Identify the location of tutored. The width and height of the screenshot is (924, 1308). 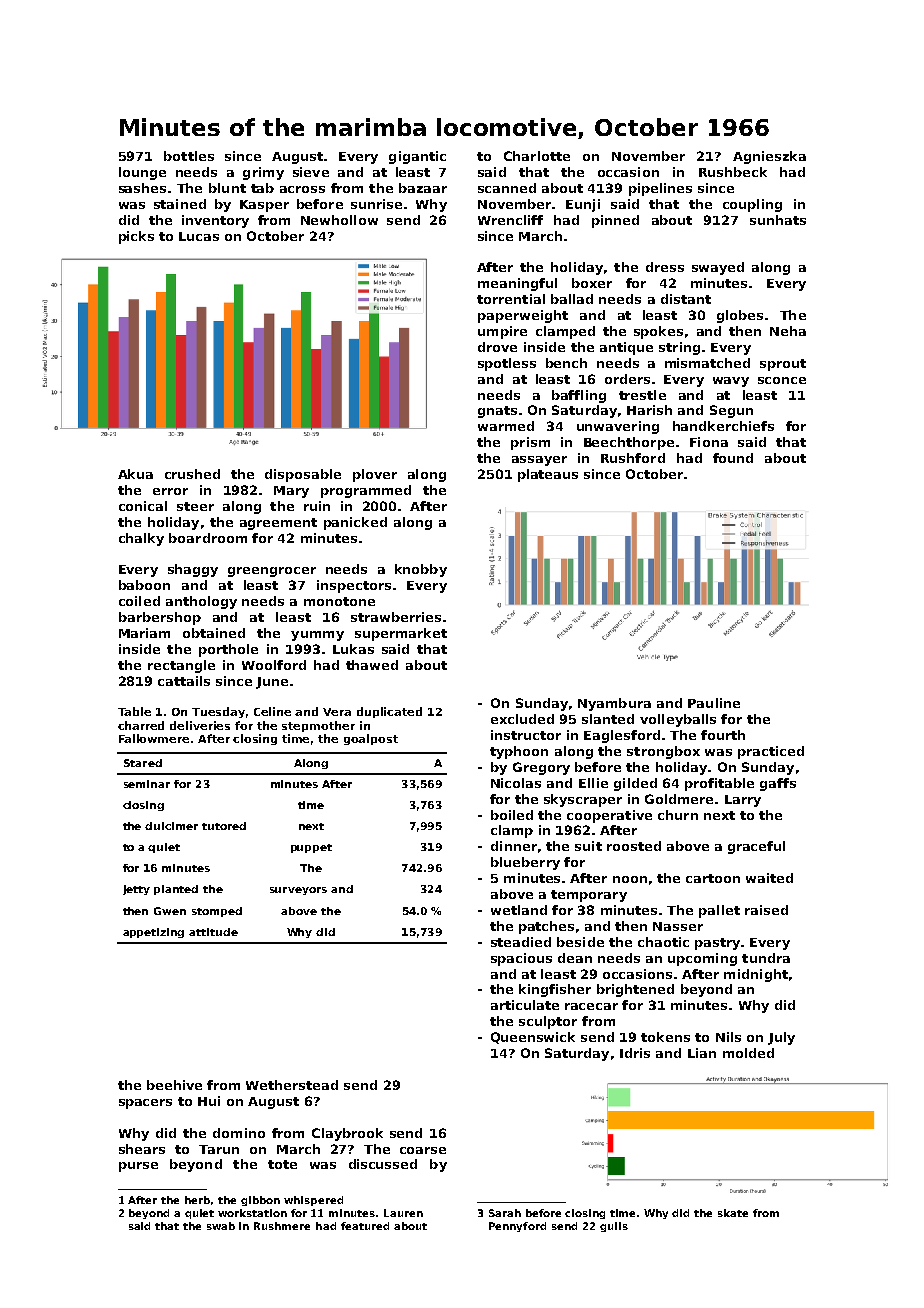
(224, 826).
